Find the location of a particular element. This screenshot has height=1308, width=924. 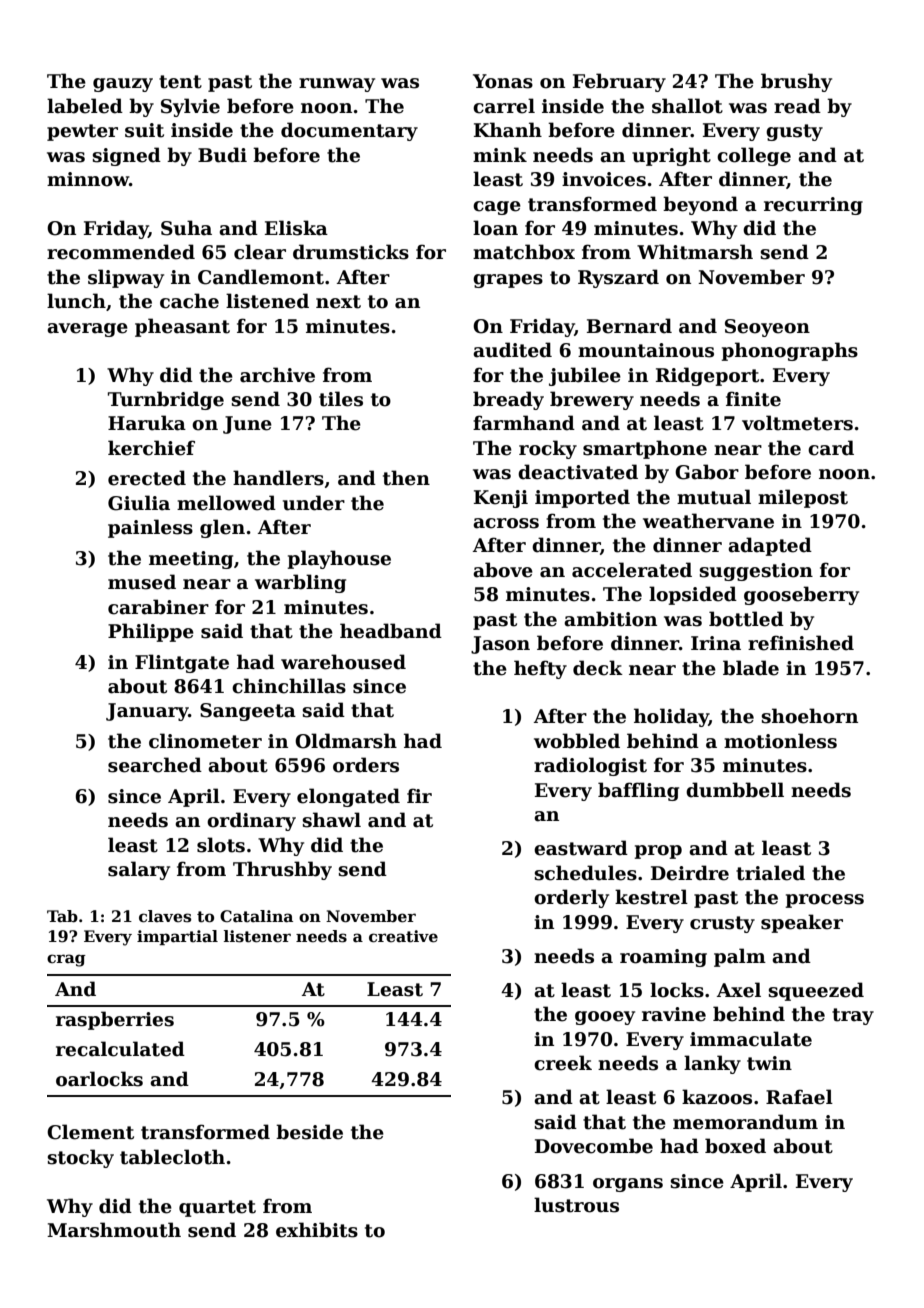

lustrous is located at coordinates (576, 1205).
